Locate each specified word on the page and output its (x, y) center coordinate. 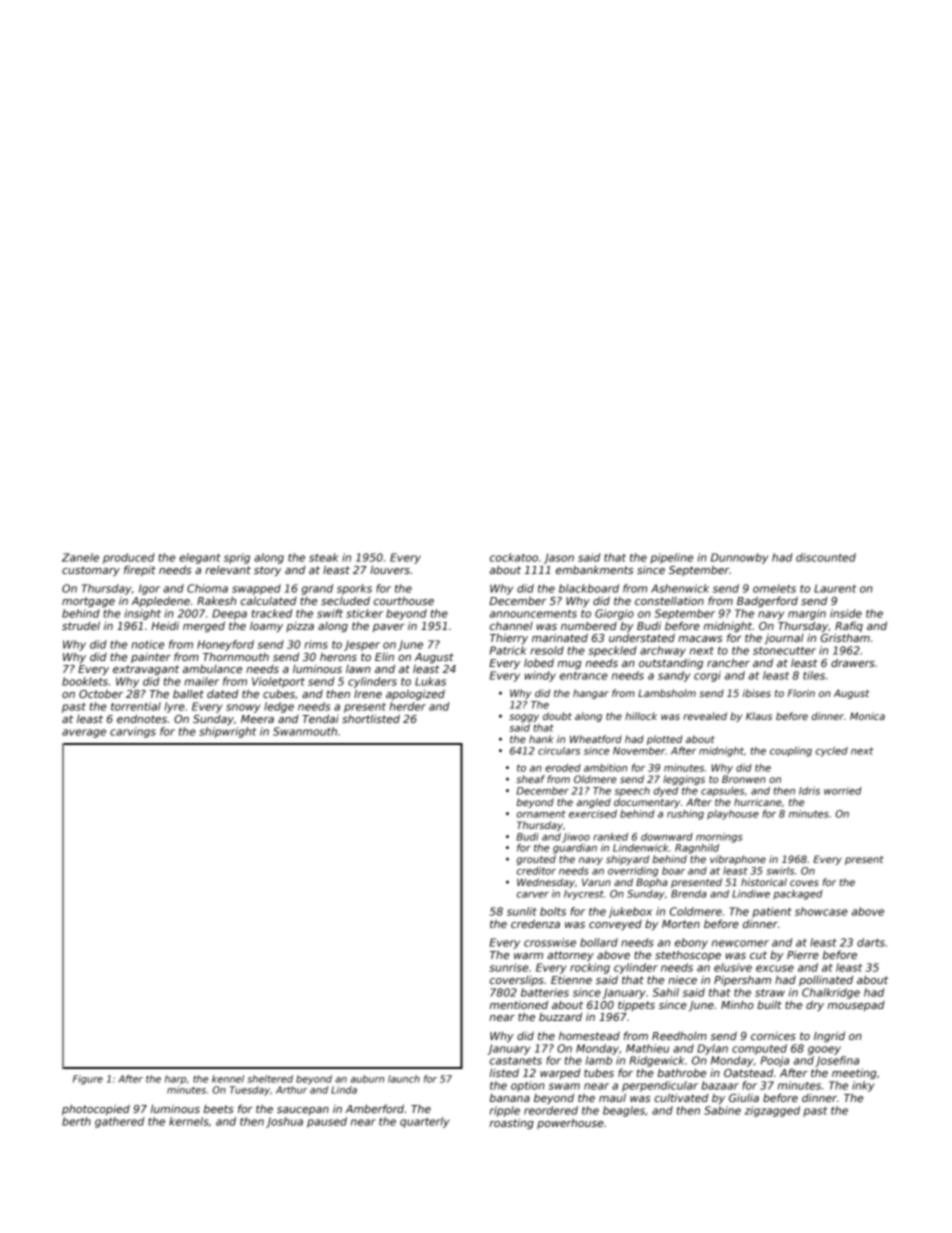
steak (324, 557)
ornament (541, 814)
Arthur (291, 1090)
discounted (826, 557)
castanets (516, 1061)
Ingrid (829, 1036)
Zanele (80, 557)
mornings (719, 838)
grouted (536, 860)
